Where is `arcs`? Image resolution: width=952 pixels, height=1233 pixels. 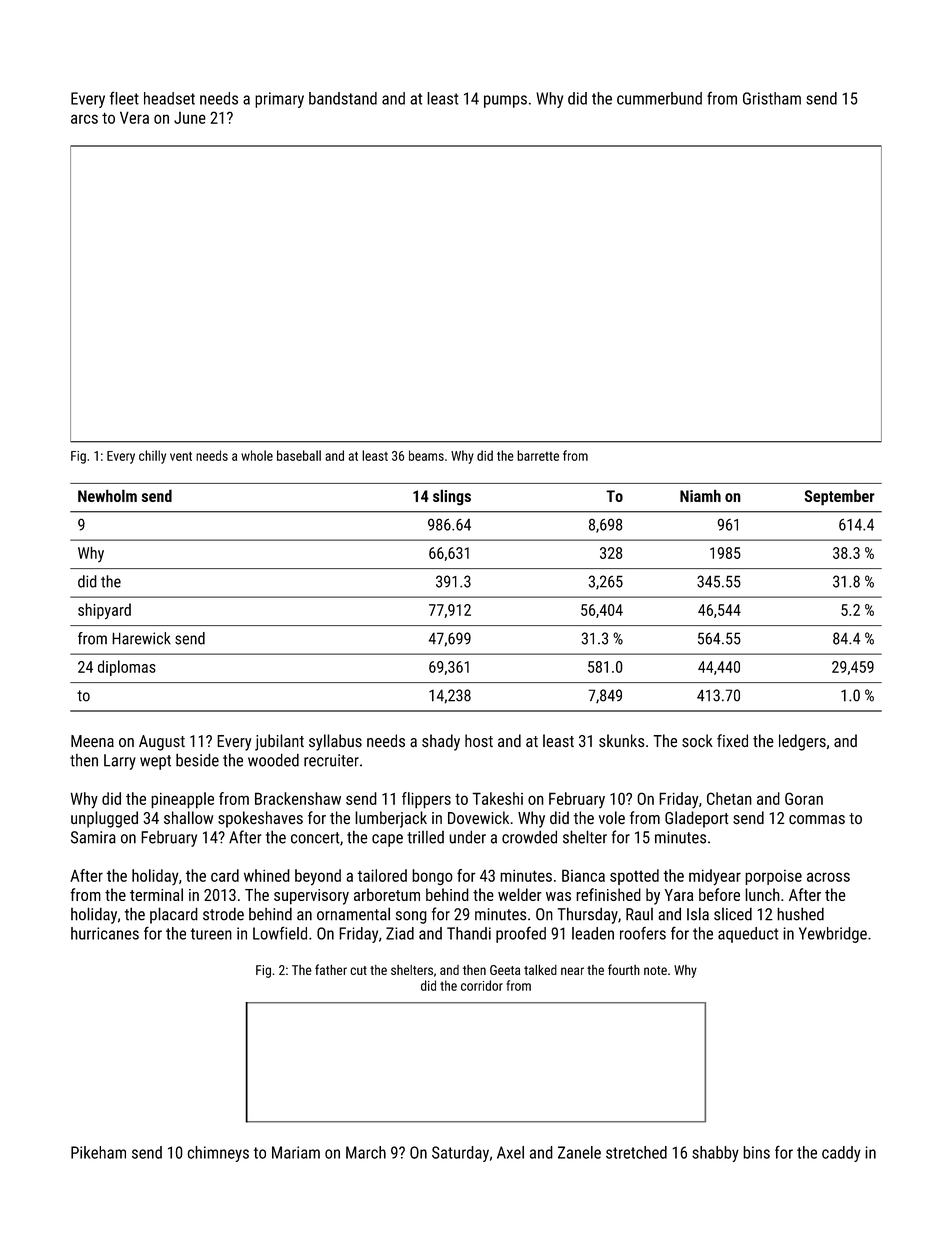
arcs is located at coordinates (84, 119).
